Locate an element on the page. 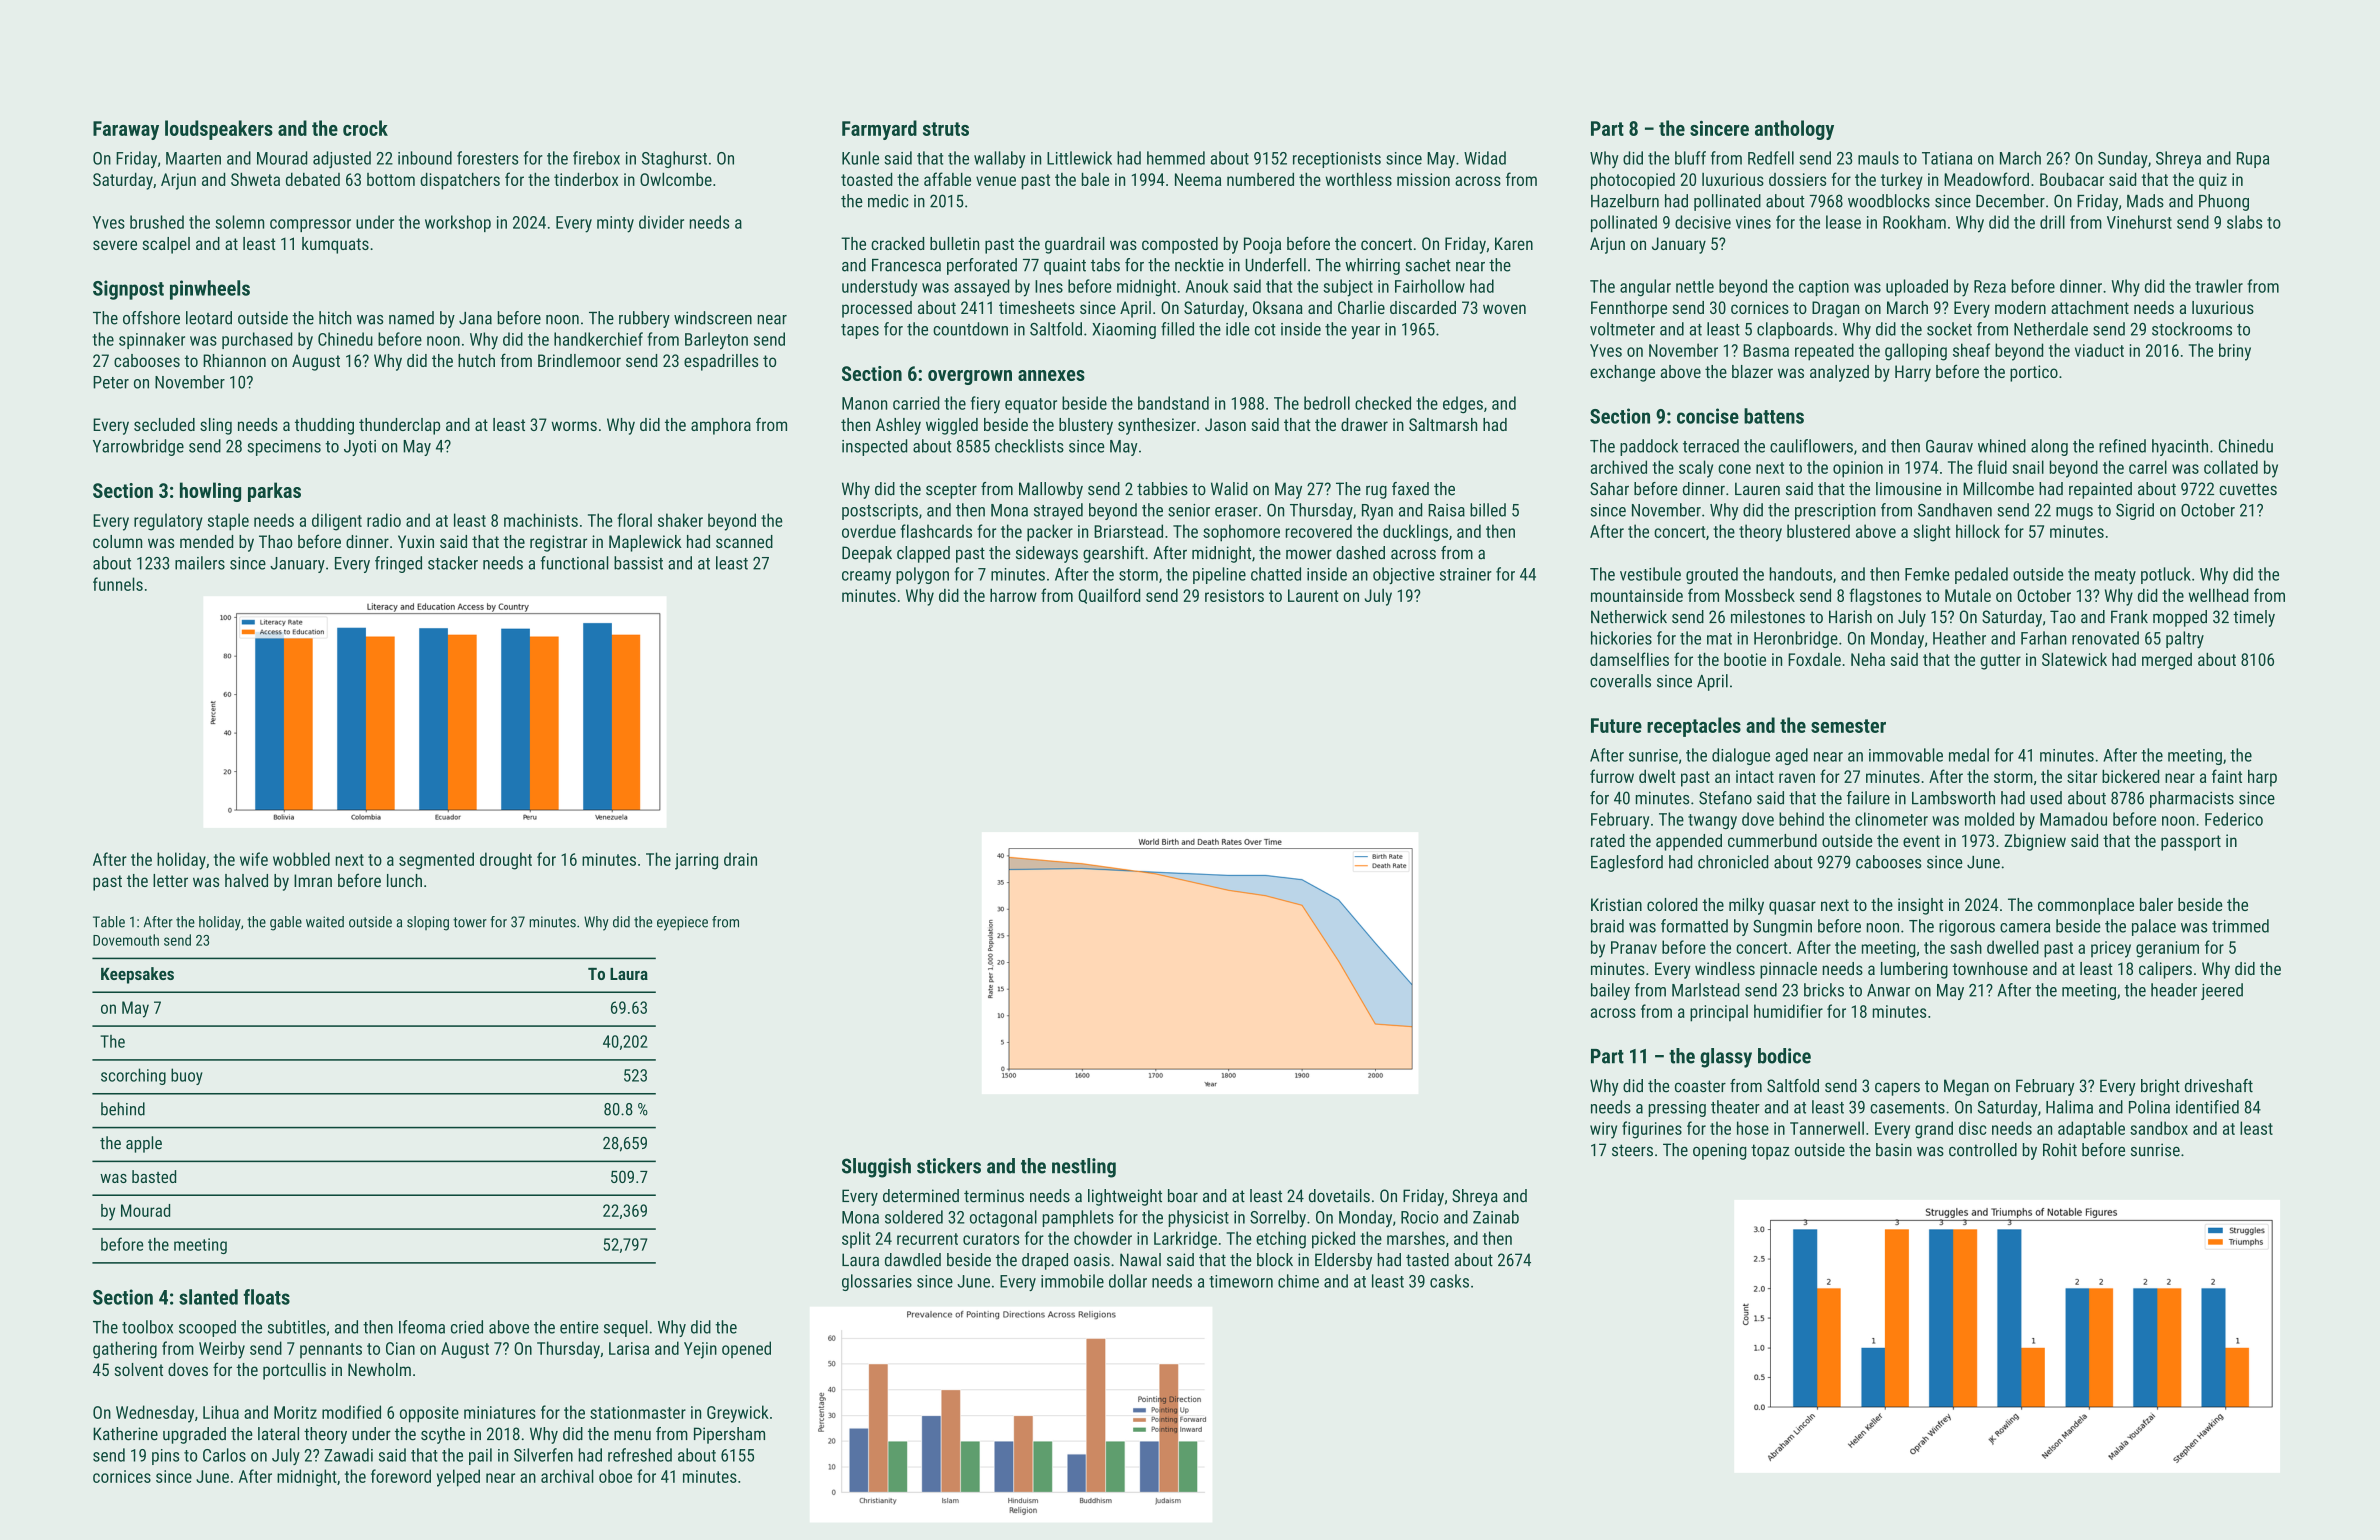  handouts is located at coordinates (1801, 574).
